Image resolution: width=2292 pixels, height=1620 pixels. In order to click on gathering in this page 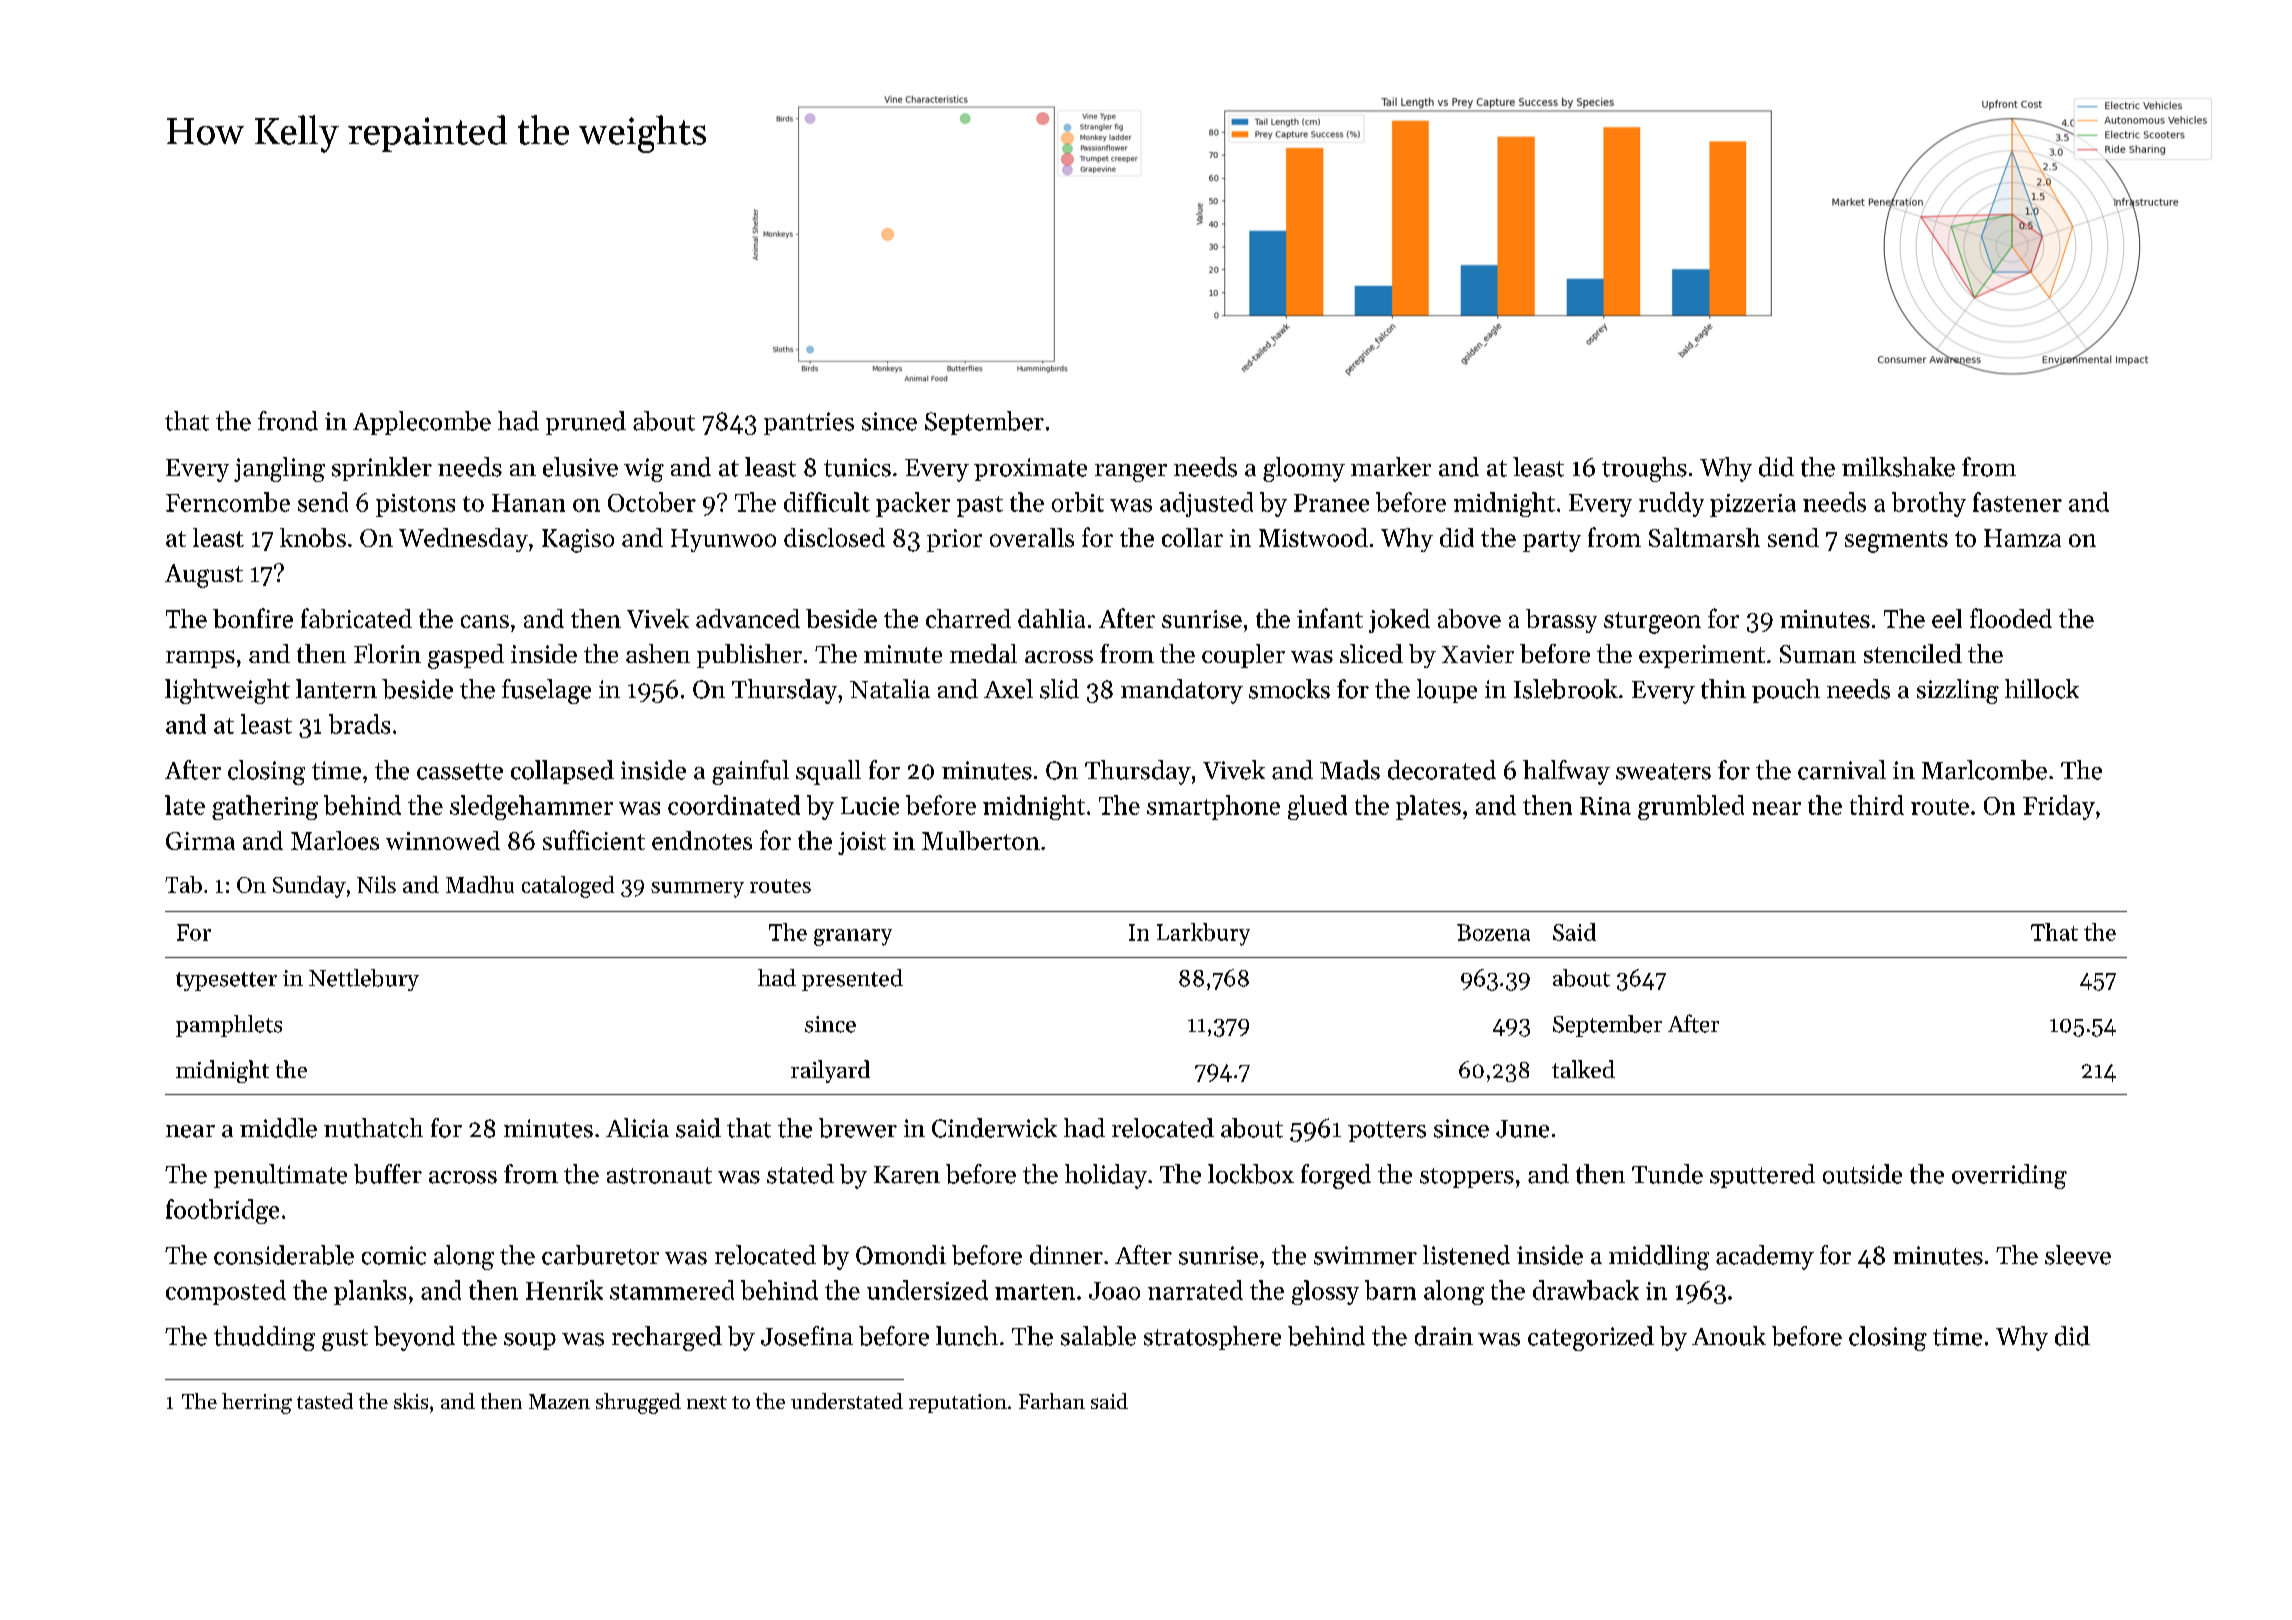, I will do `click(265, 807)`.
